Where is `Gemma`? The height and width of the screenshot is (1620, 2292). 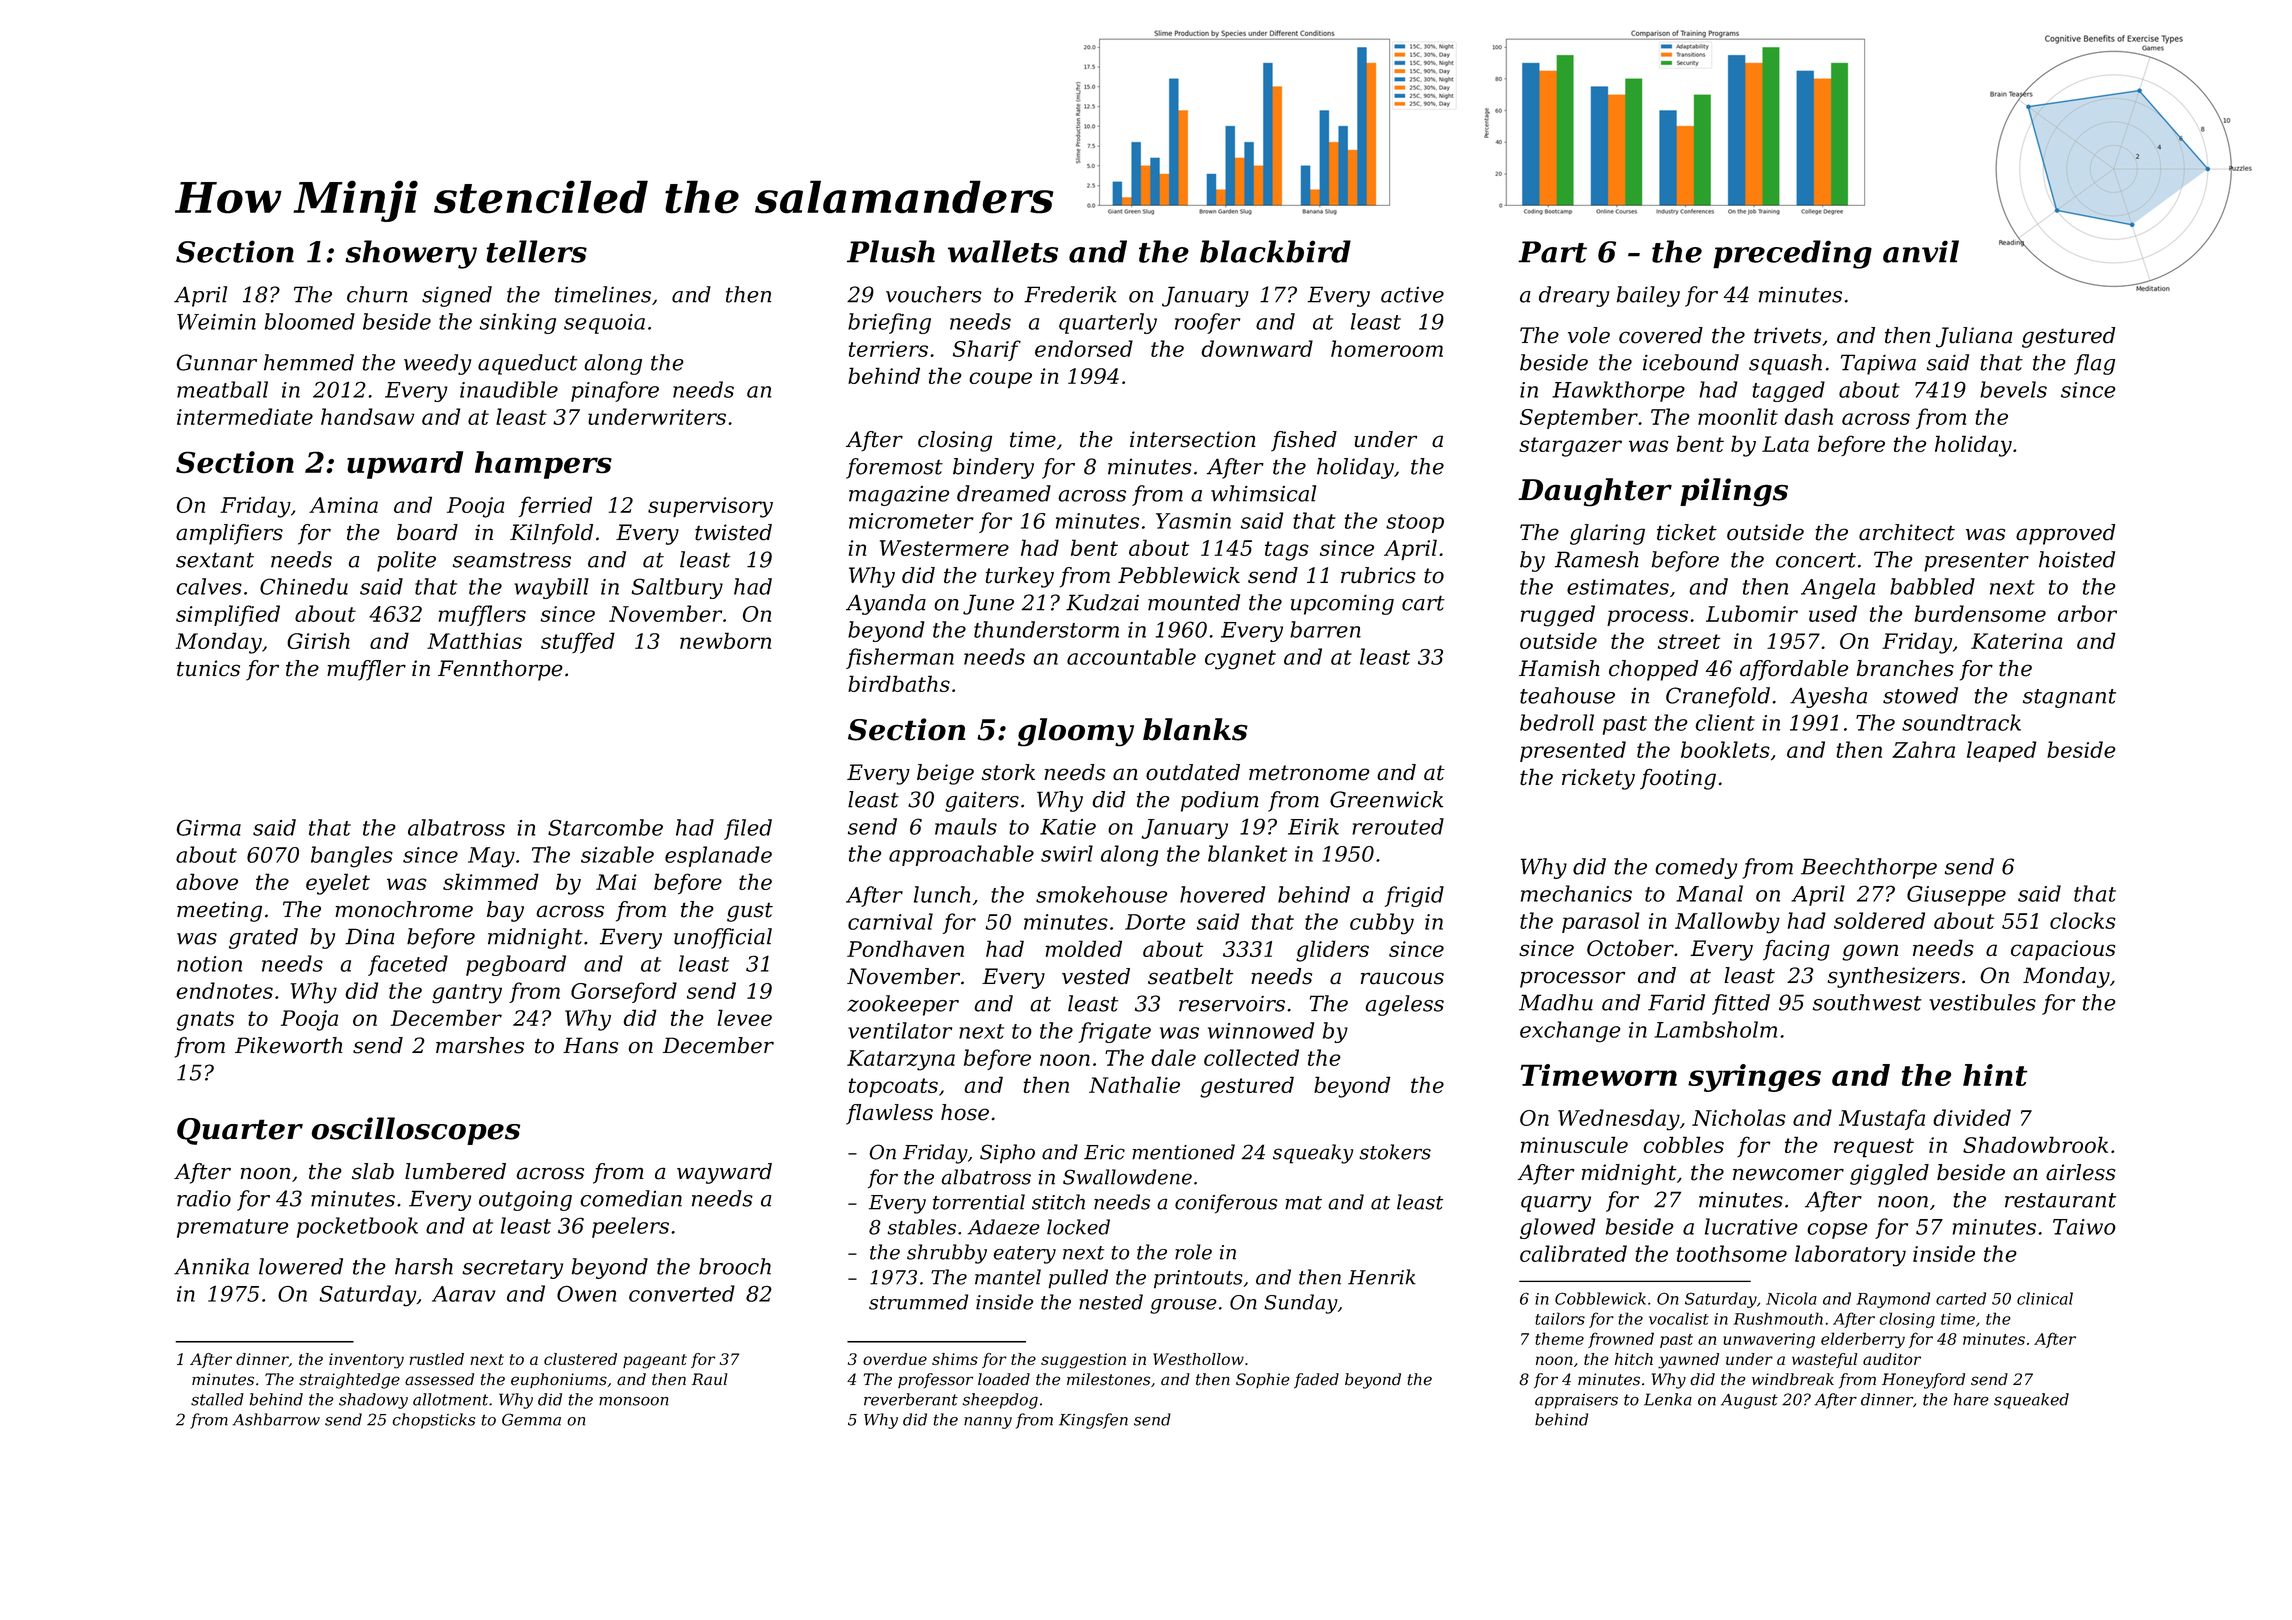
Gemma is located at coordinates (531, 1419).
